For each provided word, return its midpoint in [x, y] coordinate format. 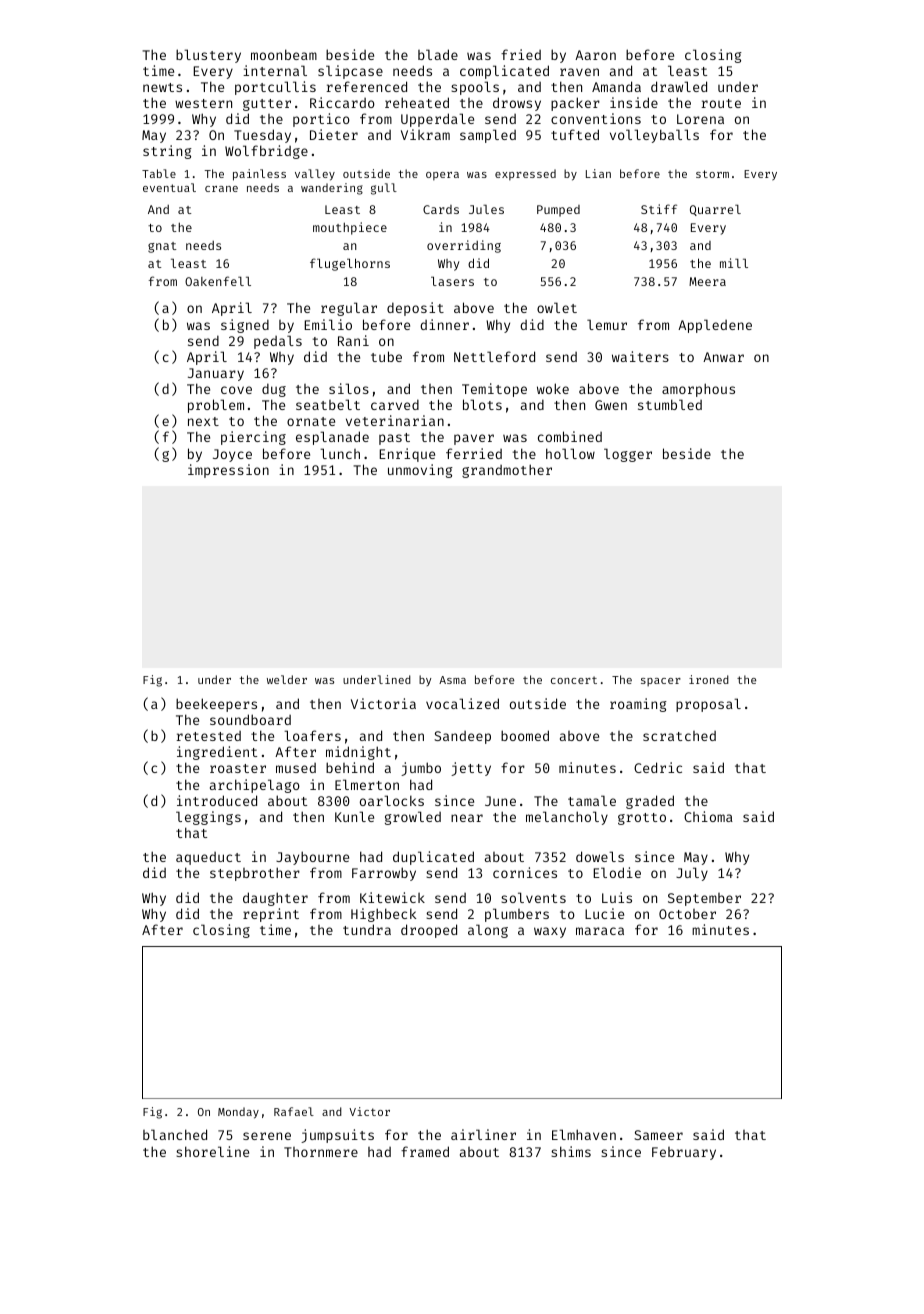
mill [734, 263]
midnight [358, 753]
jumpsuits [337, 1136]
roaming [638, 705]
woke [553, 388]
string [167, 152]
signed [245, 326]
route [721, 103]
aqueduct [208, 858]
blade [438, 54]
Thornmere [321, 1152]
